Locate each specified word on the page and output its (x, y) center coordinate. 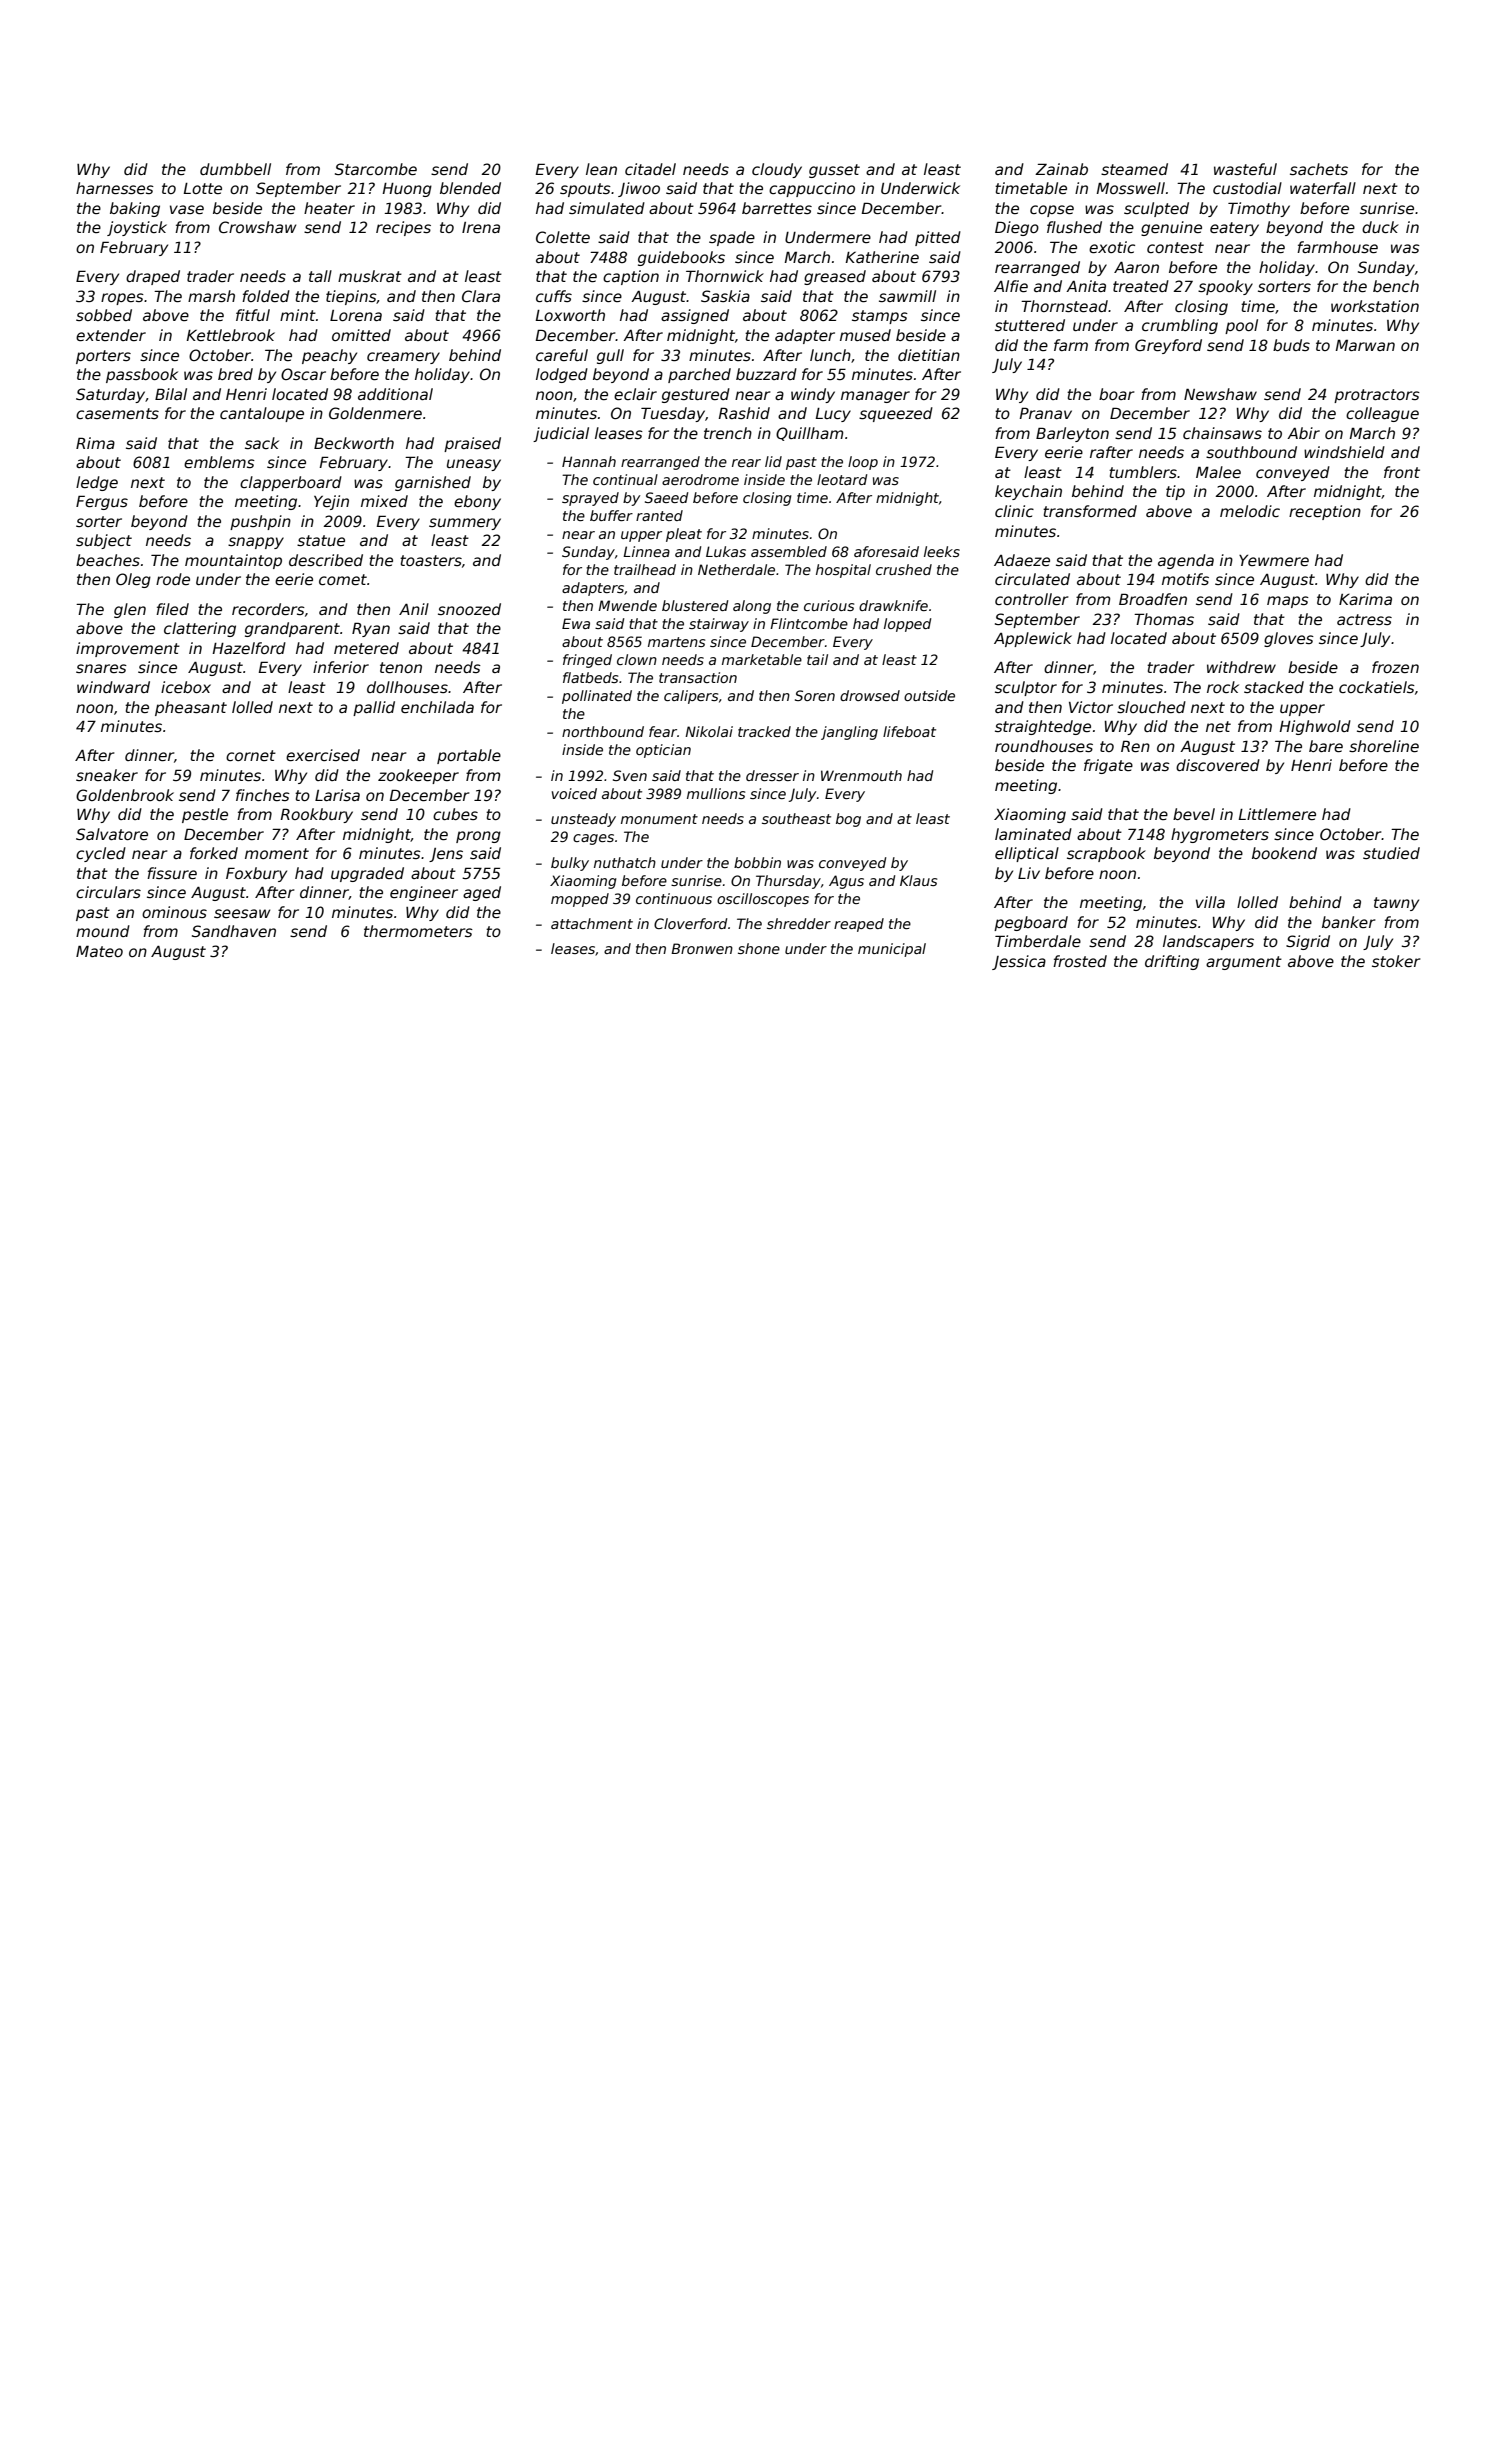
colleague (1382, 414)
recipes (403, 228)
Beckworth (354, 443)
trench (728, 433)
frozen (1395, 667)
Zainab (1061, 169)
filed (172, 609)
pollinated (597, 697)
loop (863, 463)
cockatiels (1377, 687)
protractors (1377, 396)
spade (732, 238)
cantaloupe (262, 414)
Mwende (627, 605)
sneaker (107, 775)
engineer (424, 893)
